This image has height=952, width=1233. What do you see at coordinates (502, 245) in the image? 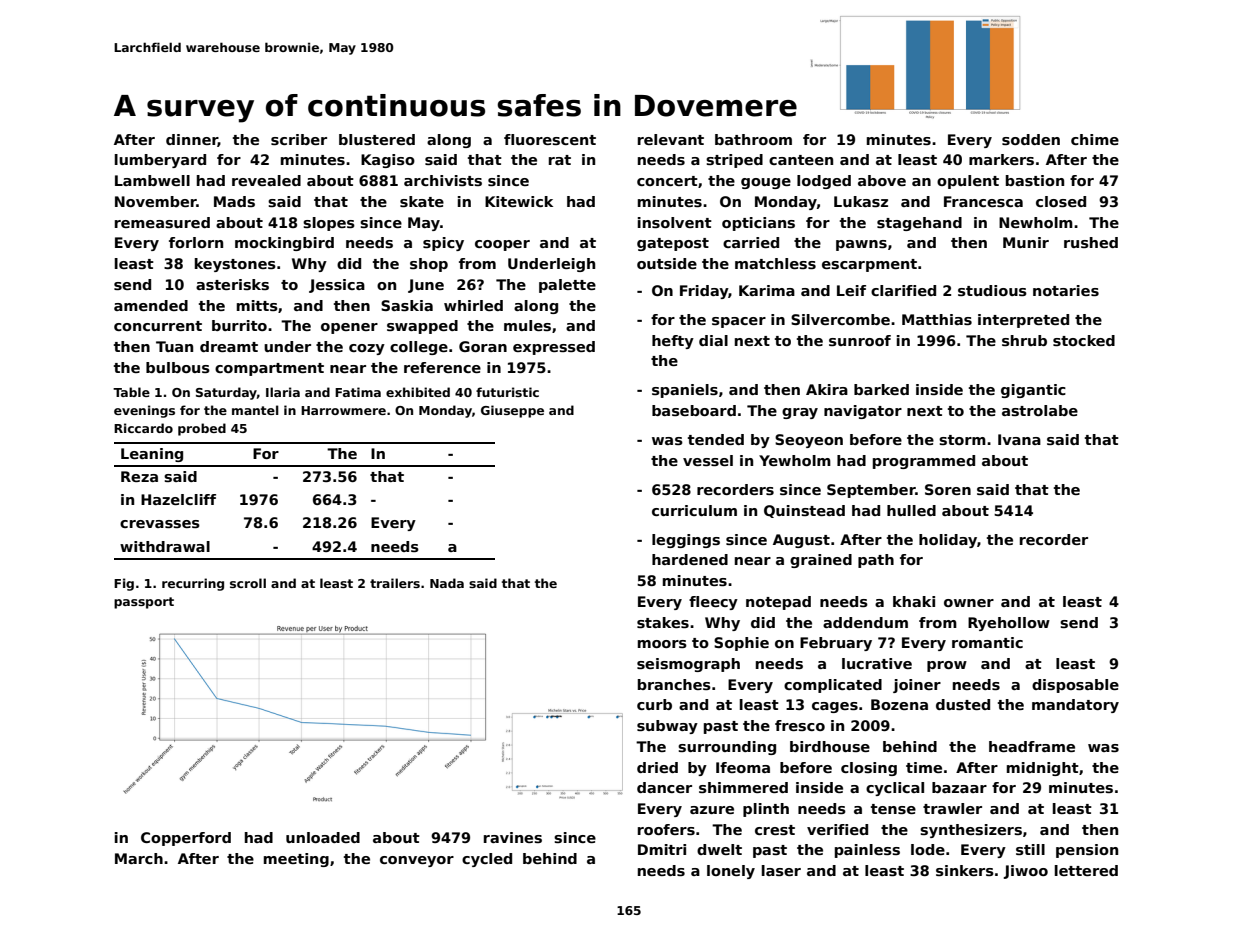
I see `cooper` at bounding box center [502, 245].
